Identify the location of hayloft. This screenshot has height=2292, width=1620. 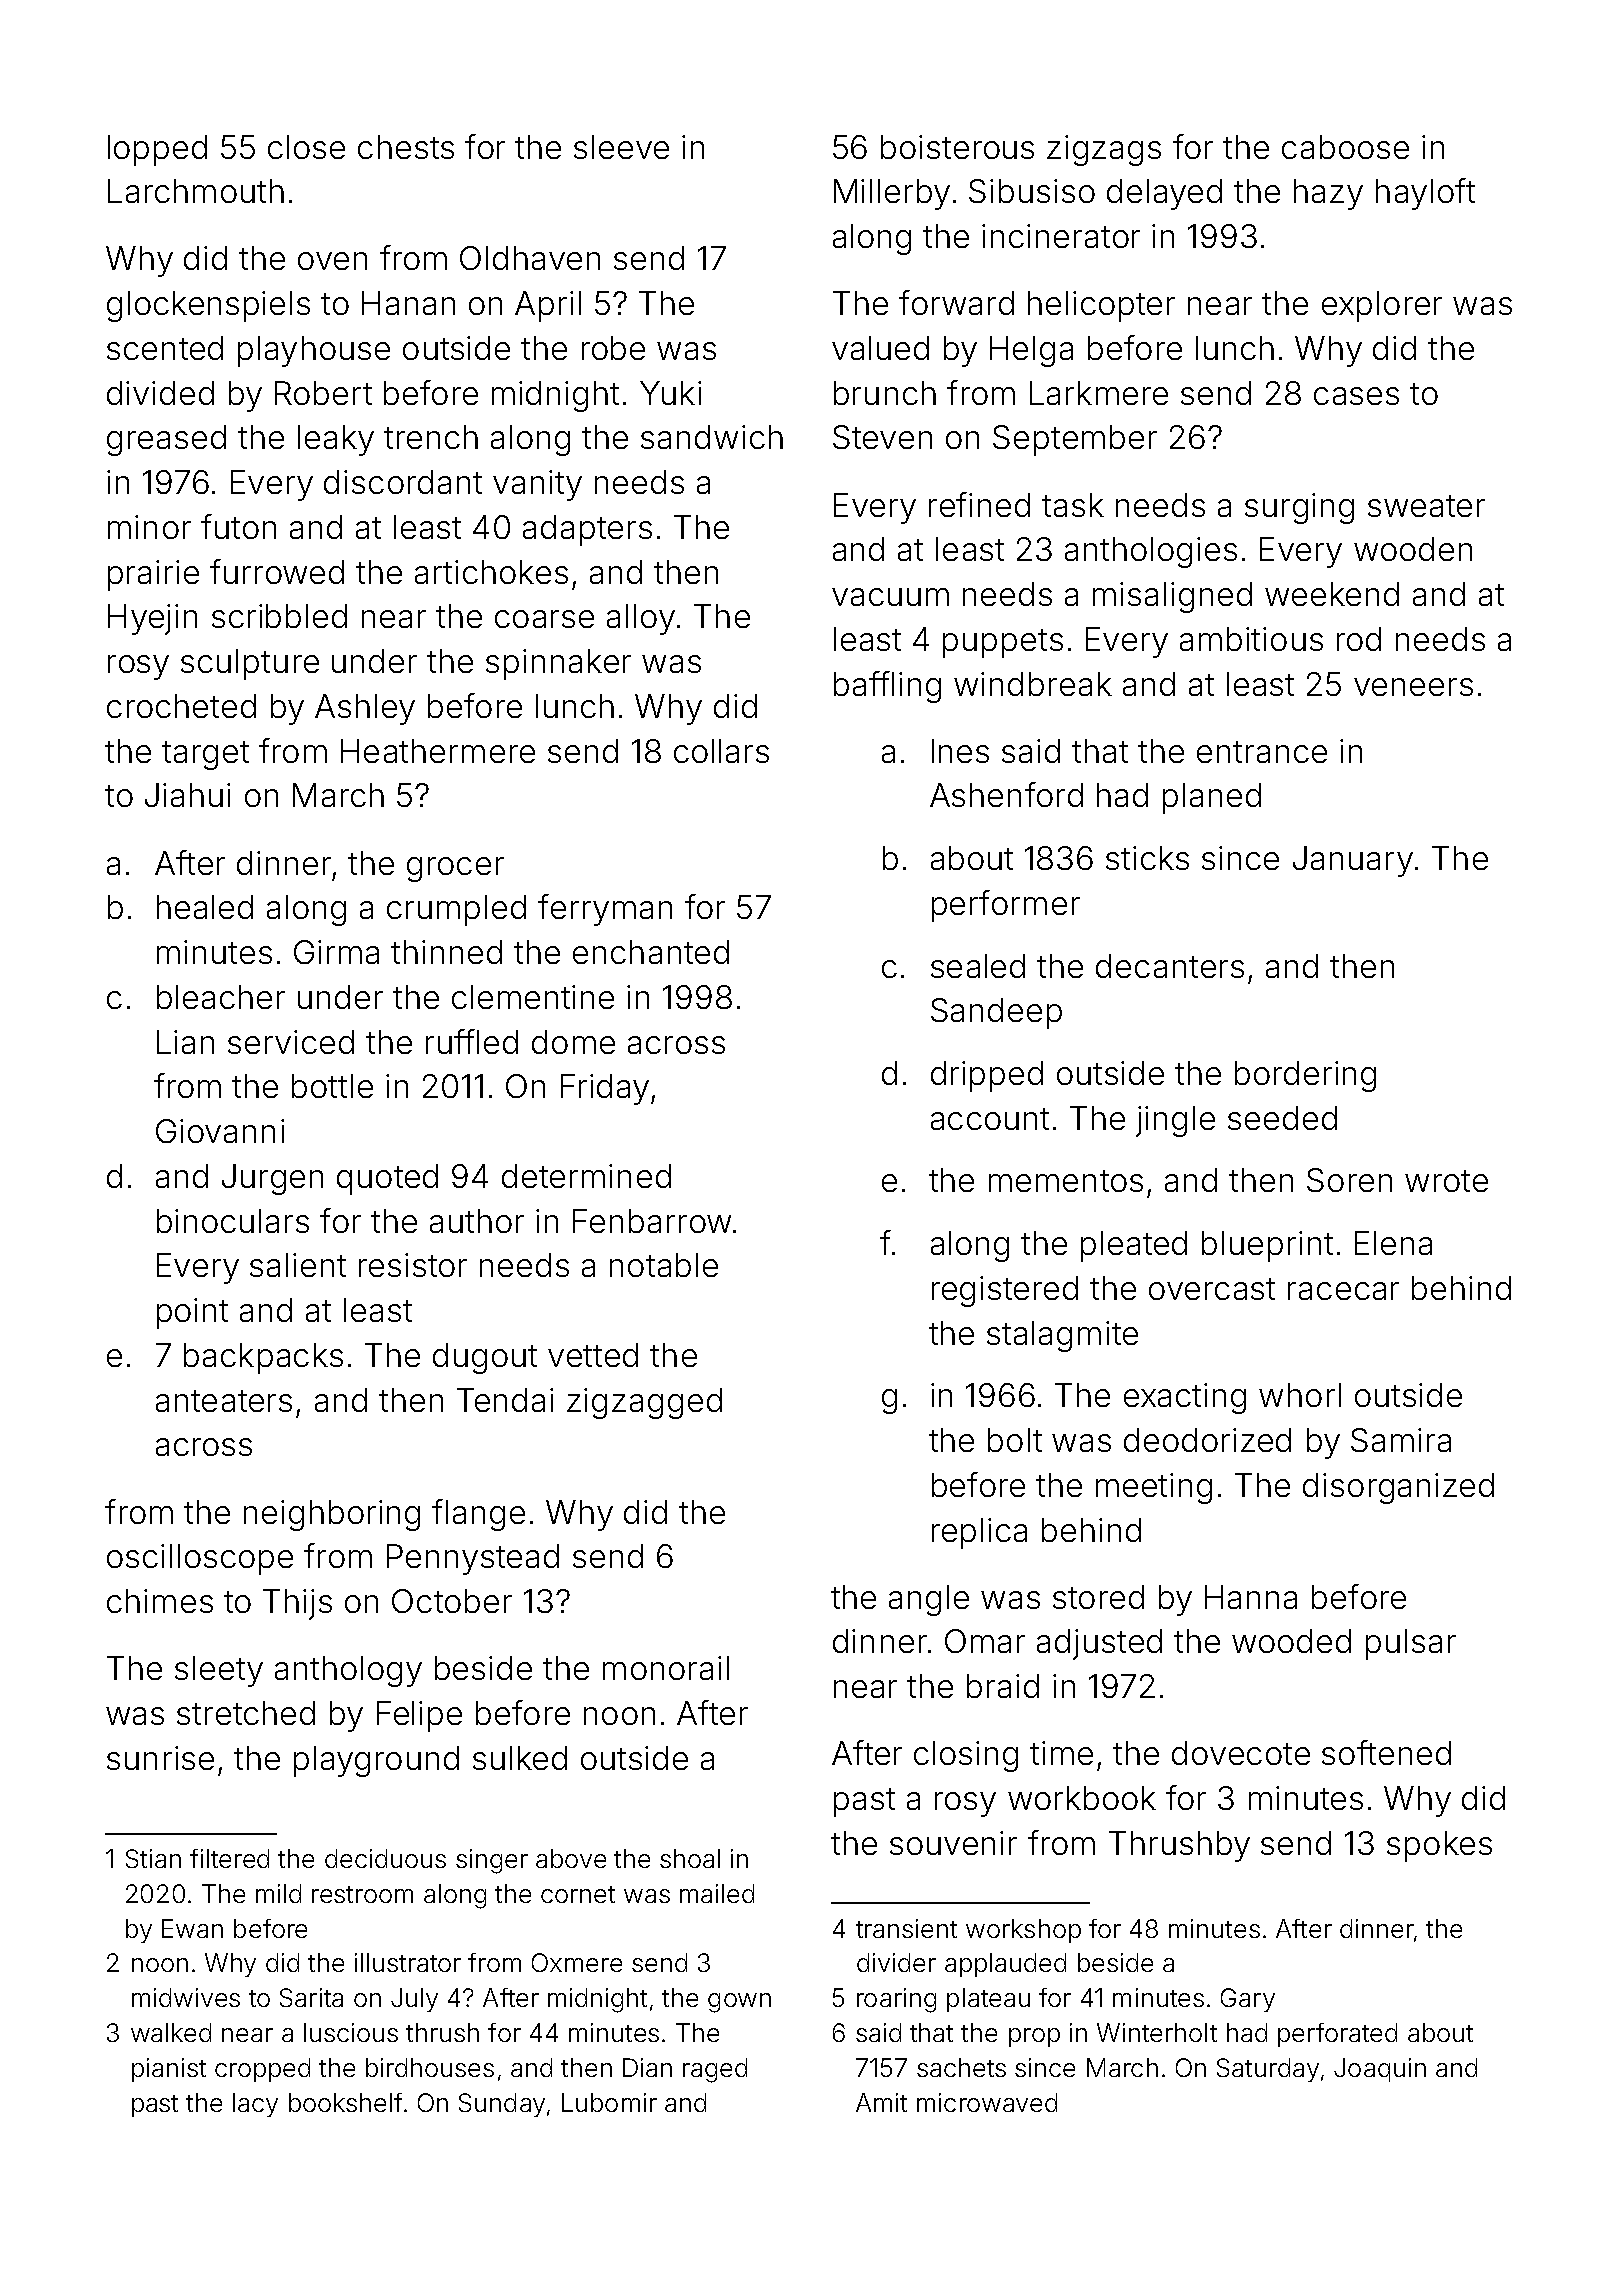
(1425, 194).
